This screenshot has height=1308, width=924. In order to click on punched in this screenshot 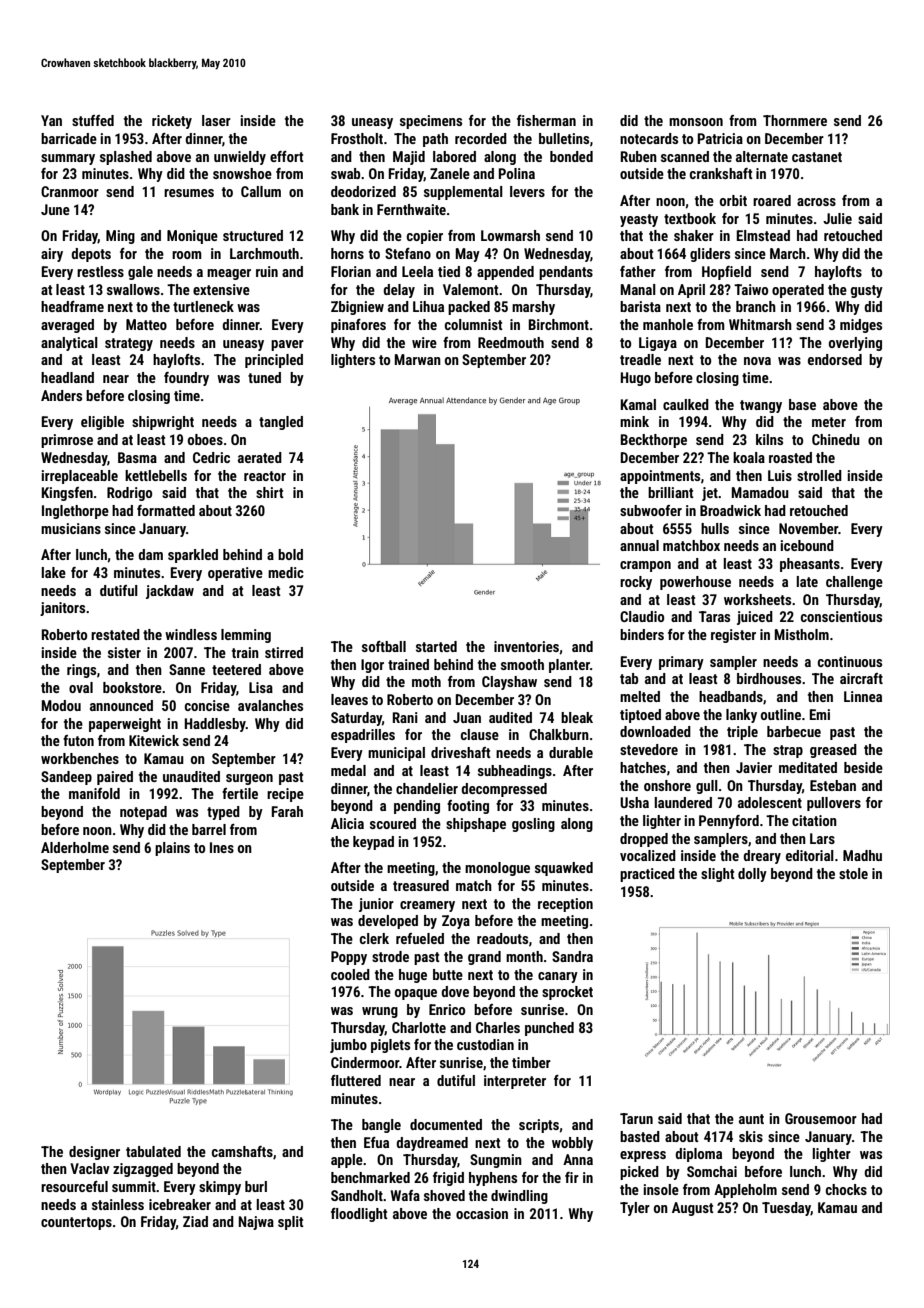, I will do `click(549, 1029)`.
